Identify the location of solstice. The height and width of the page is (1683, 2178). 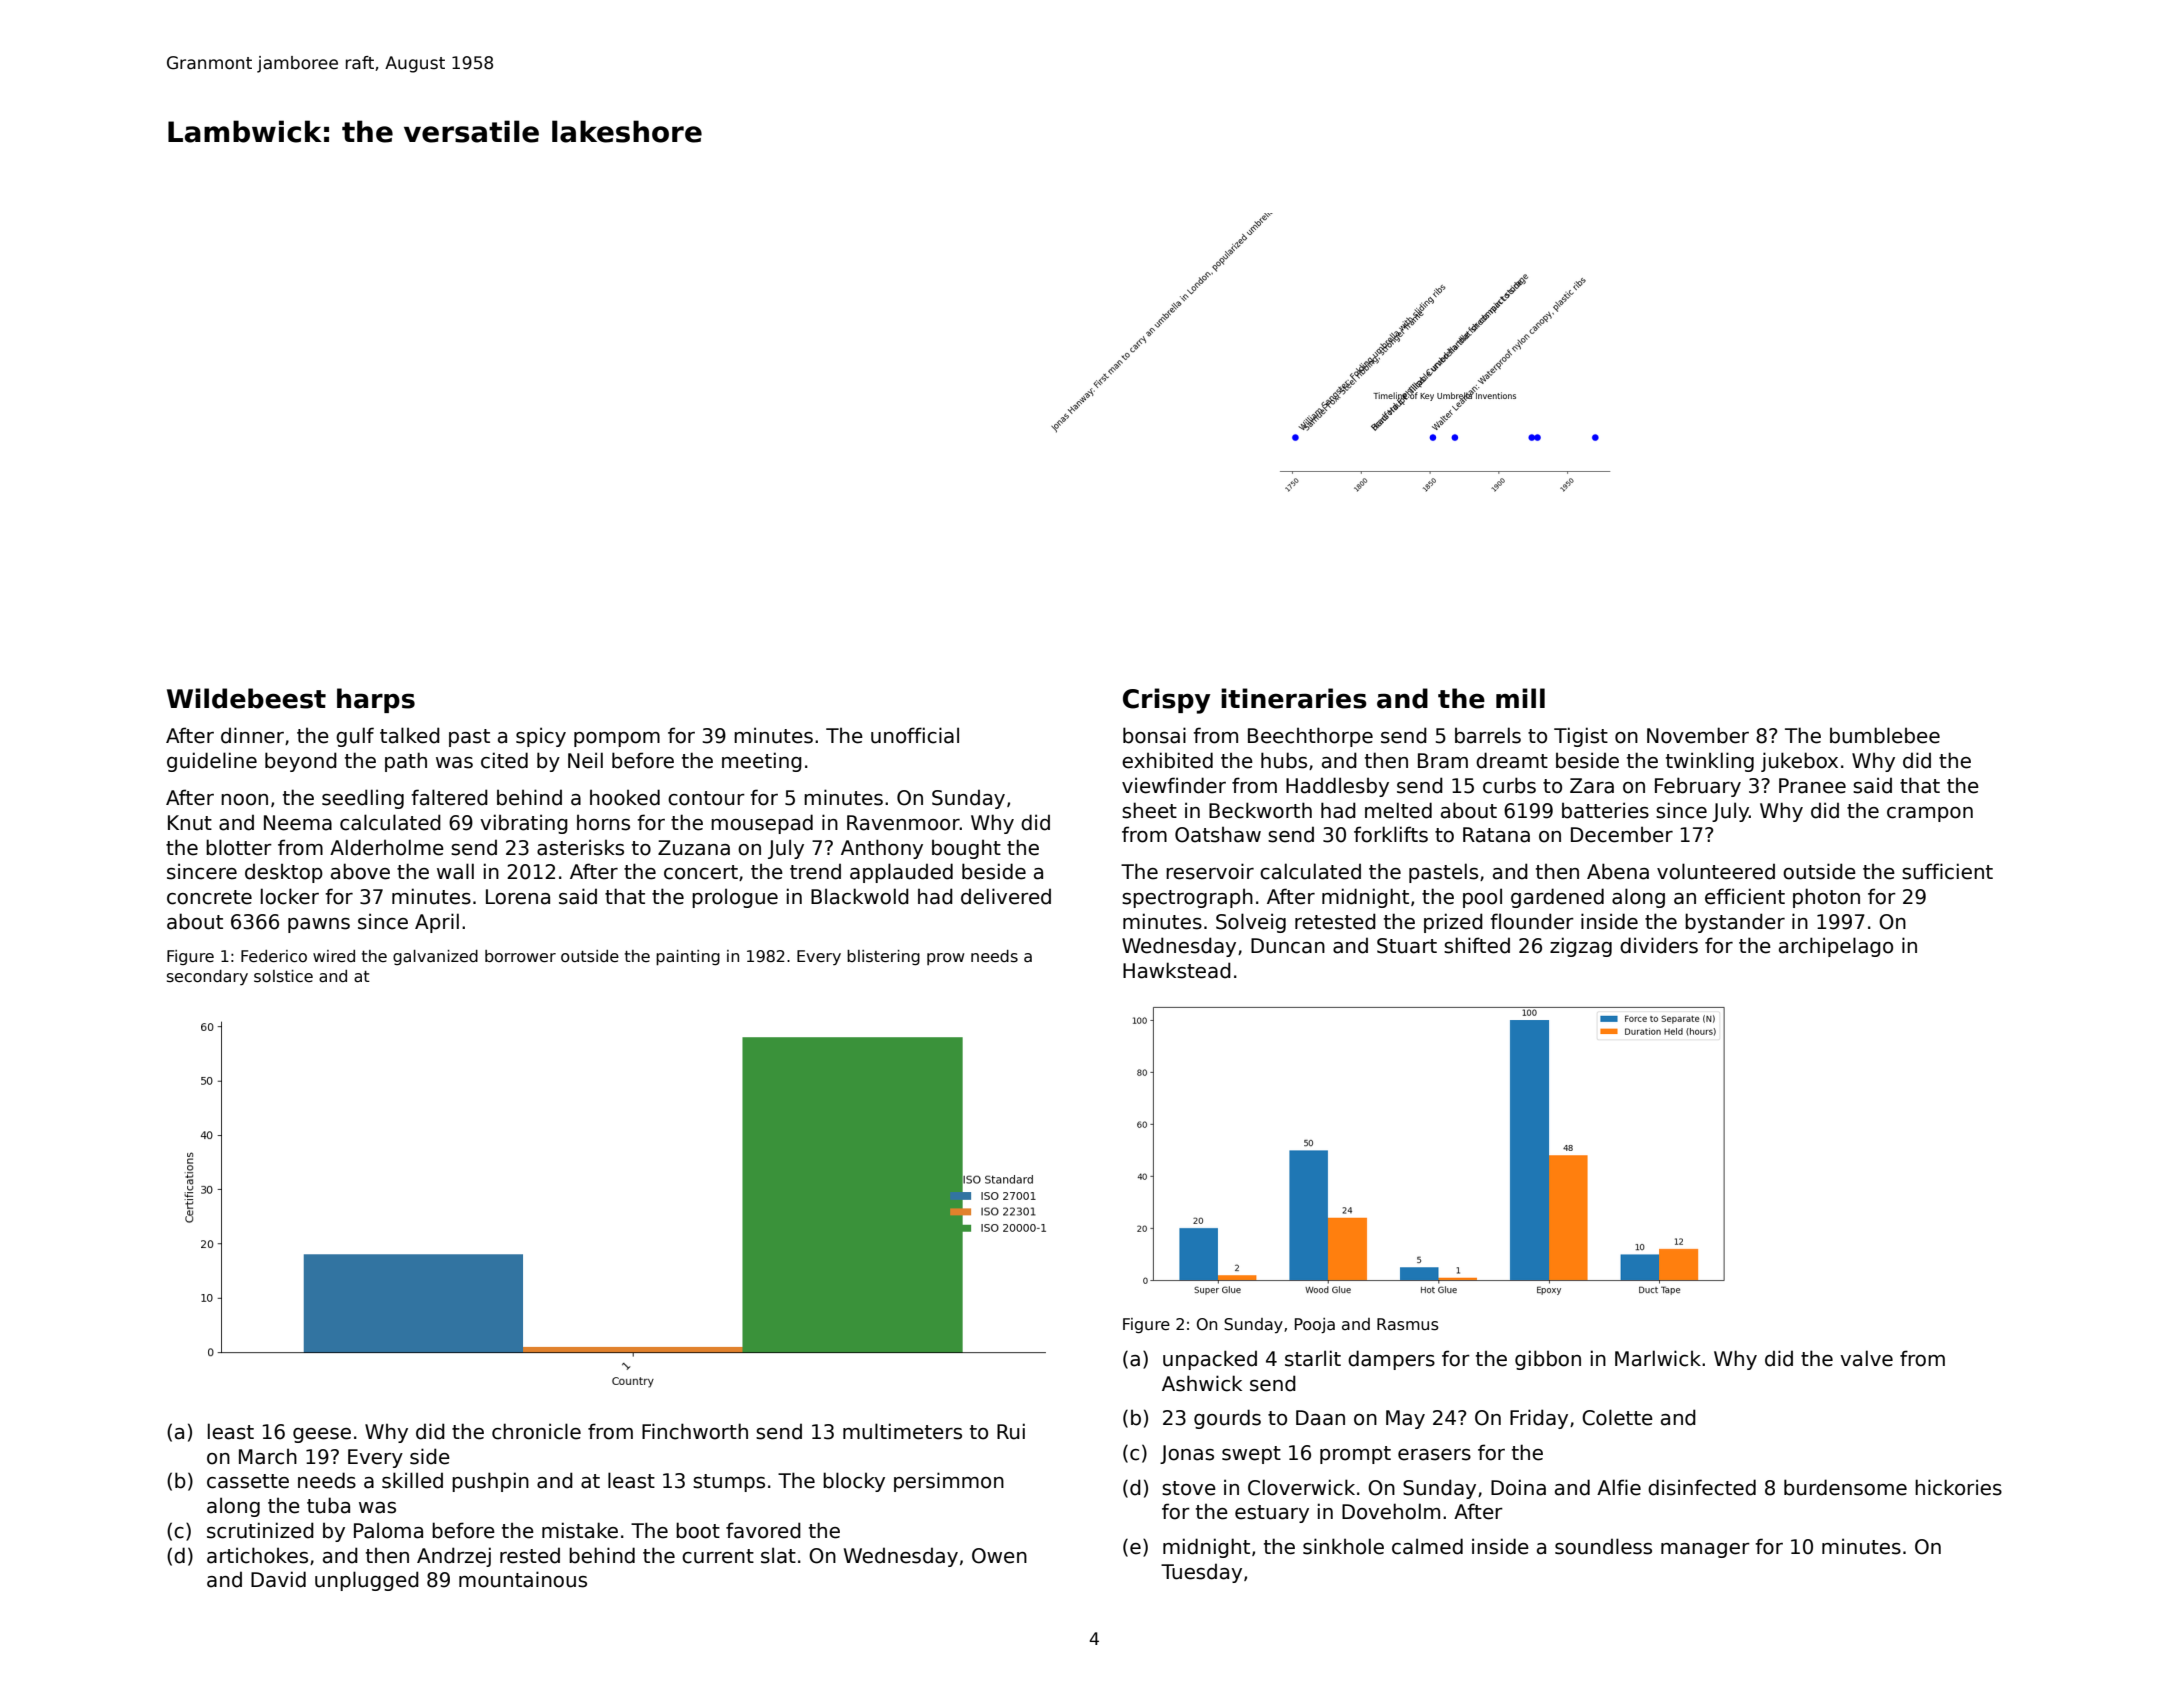
(283, 976).
